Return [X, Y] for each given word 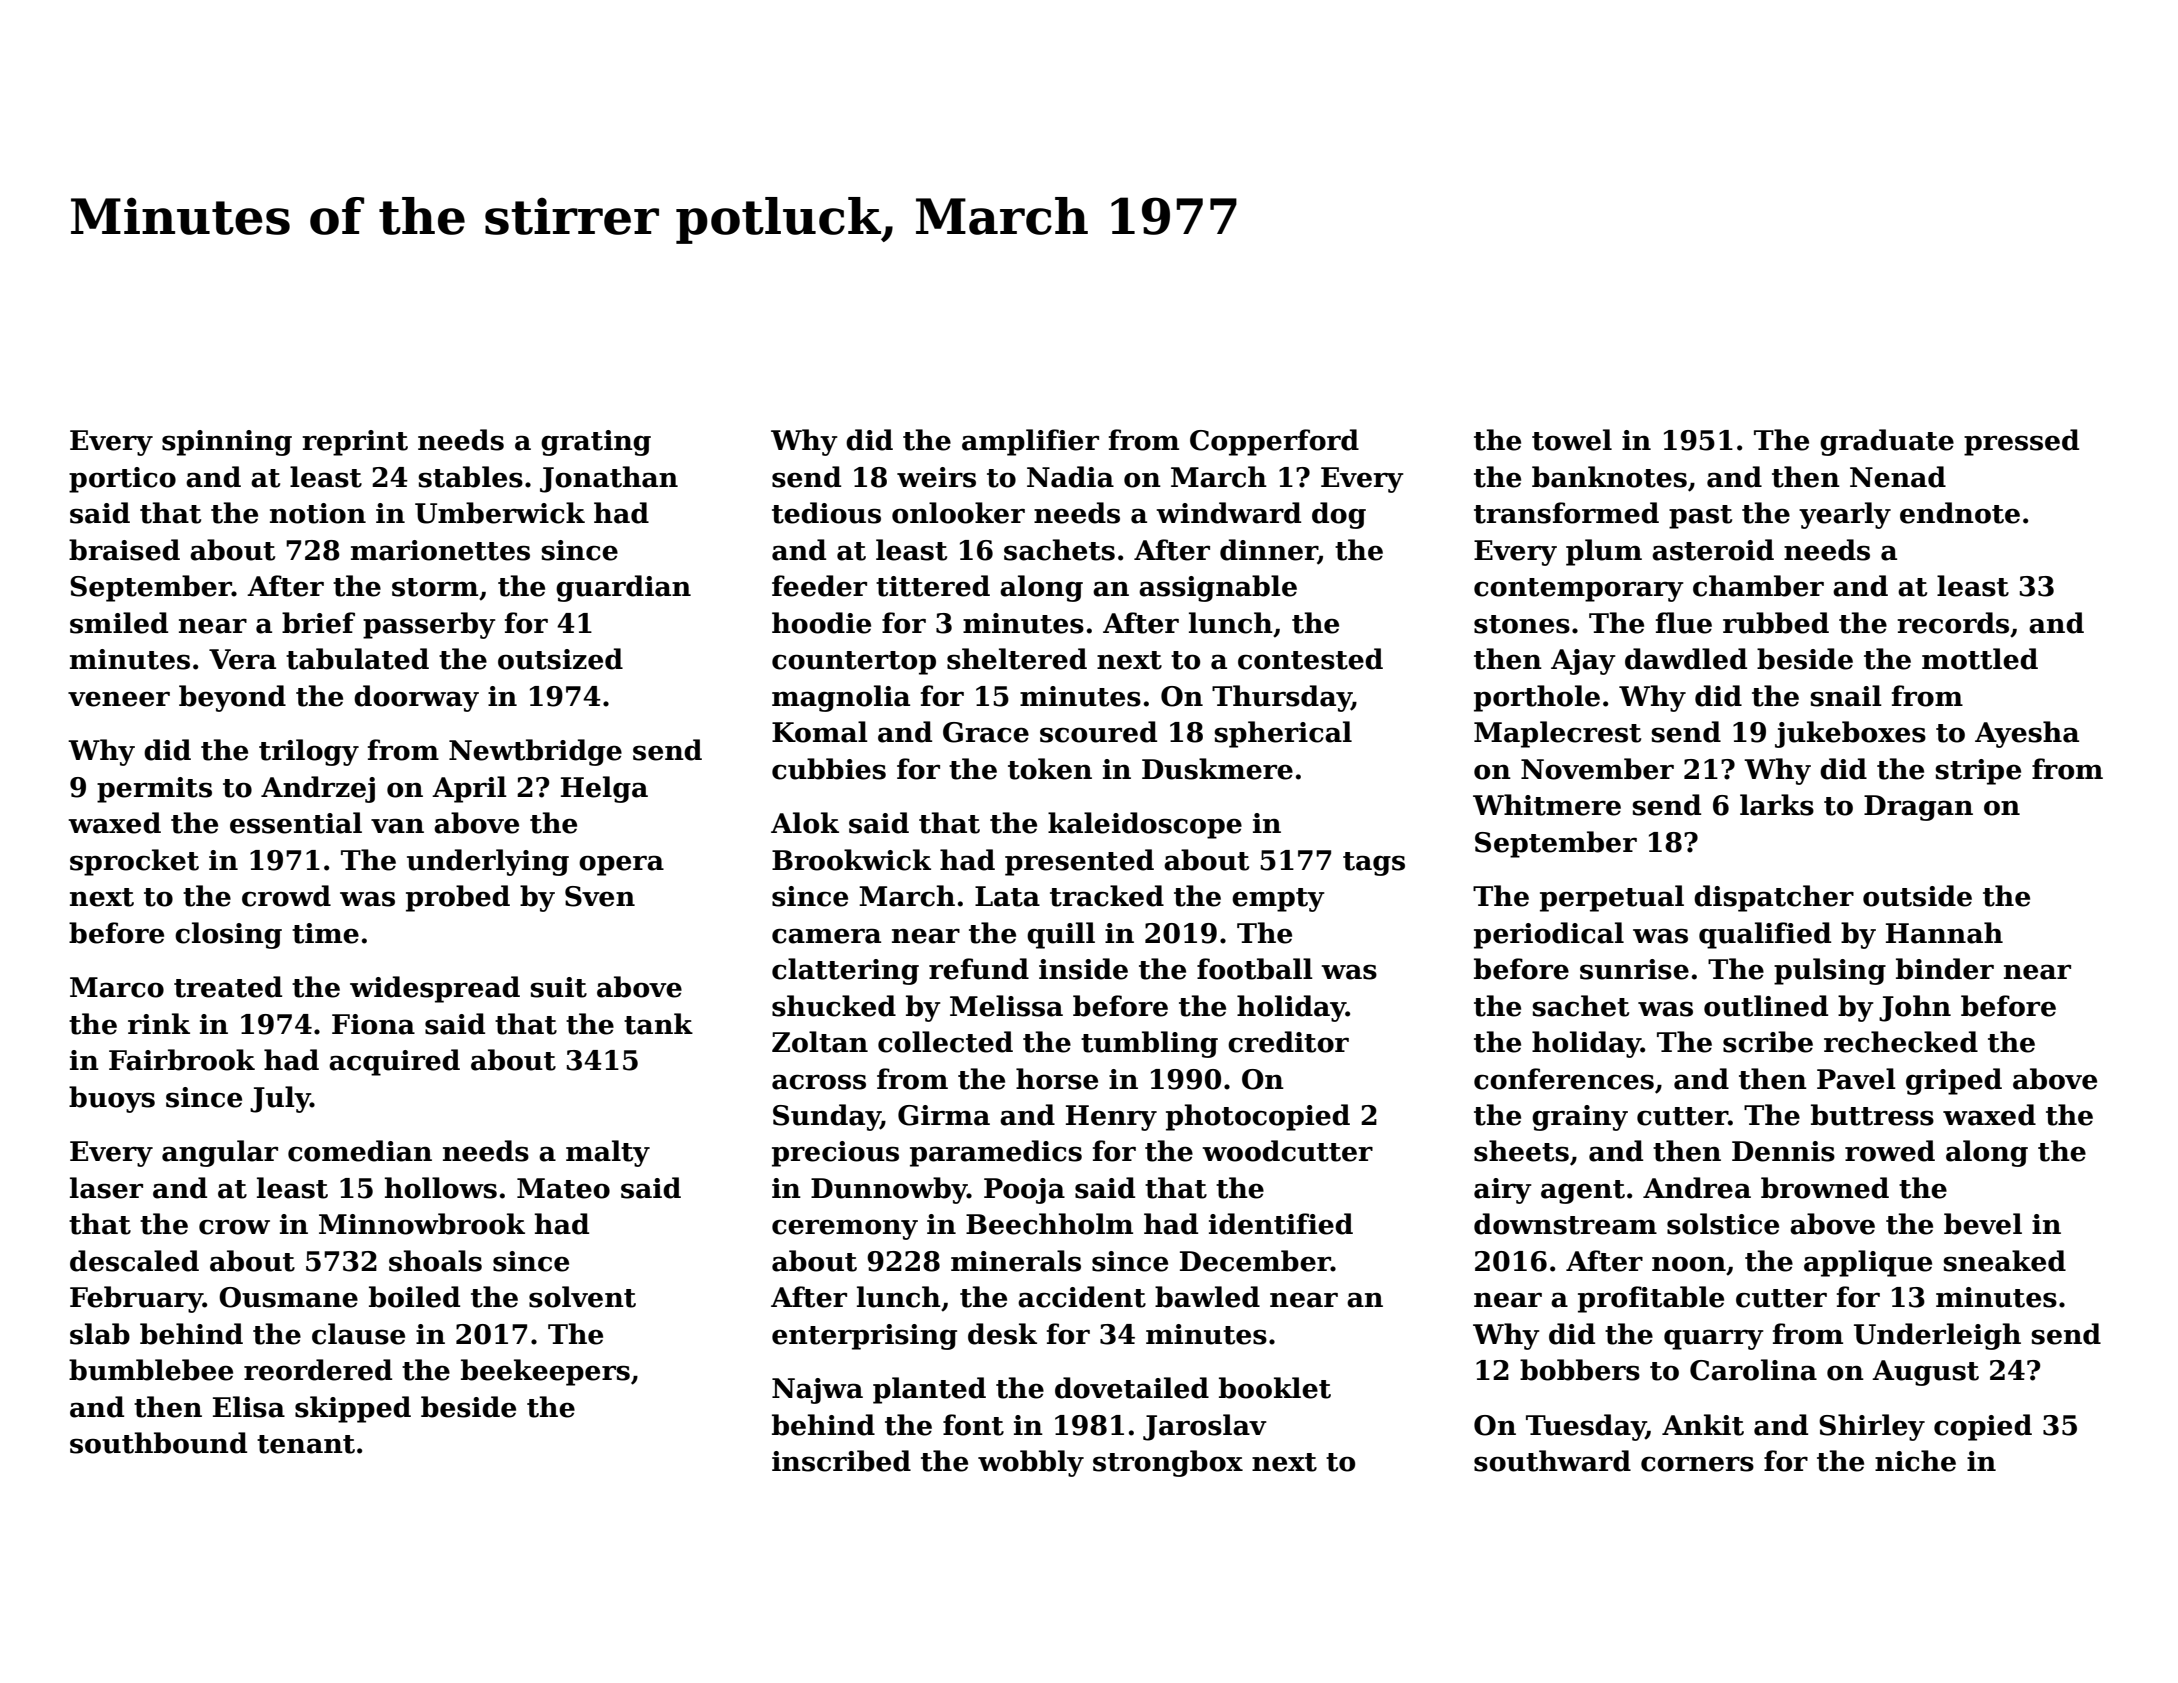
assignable [1218, 588]
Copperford [1274, 442]
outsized [560, 659]
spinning [227, 443]
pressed [2021, 442]
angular [220, 1153]
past [1700, 517]
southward [1552, 1461]
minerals [1016, 1261]
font [973, 1425]
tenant [306, 1444]
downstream [1565, 1224]
